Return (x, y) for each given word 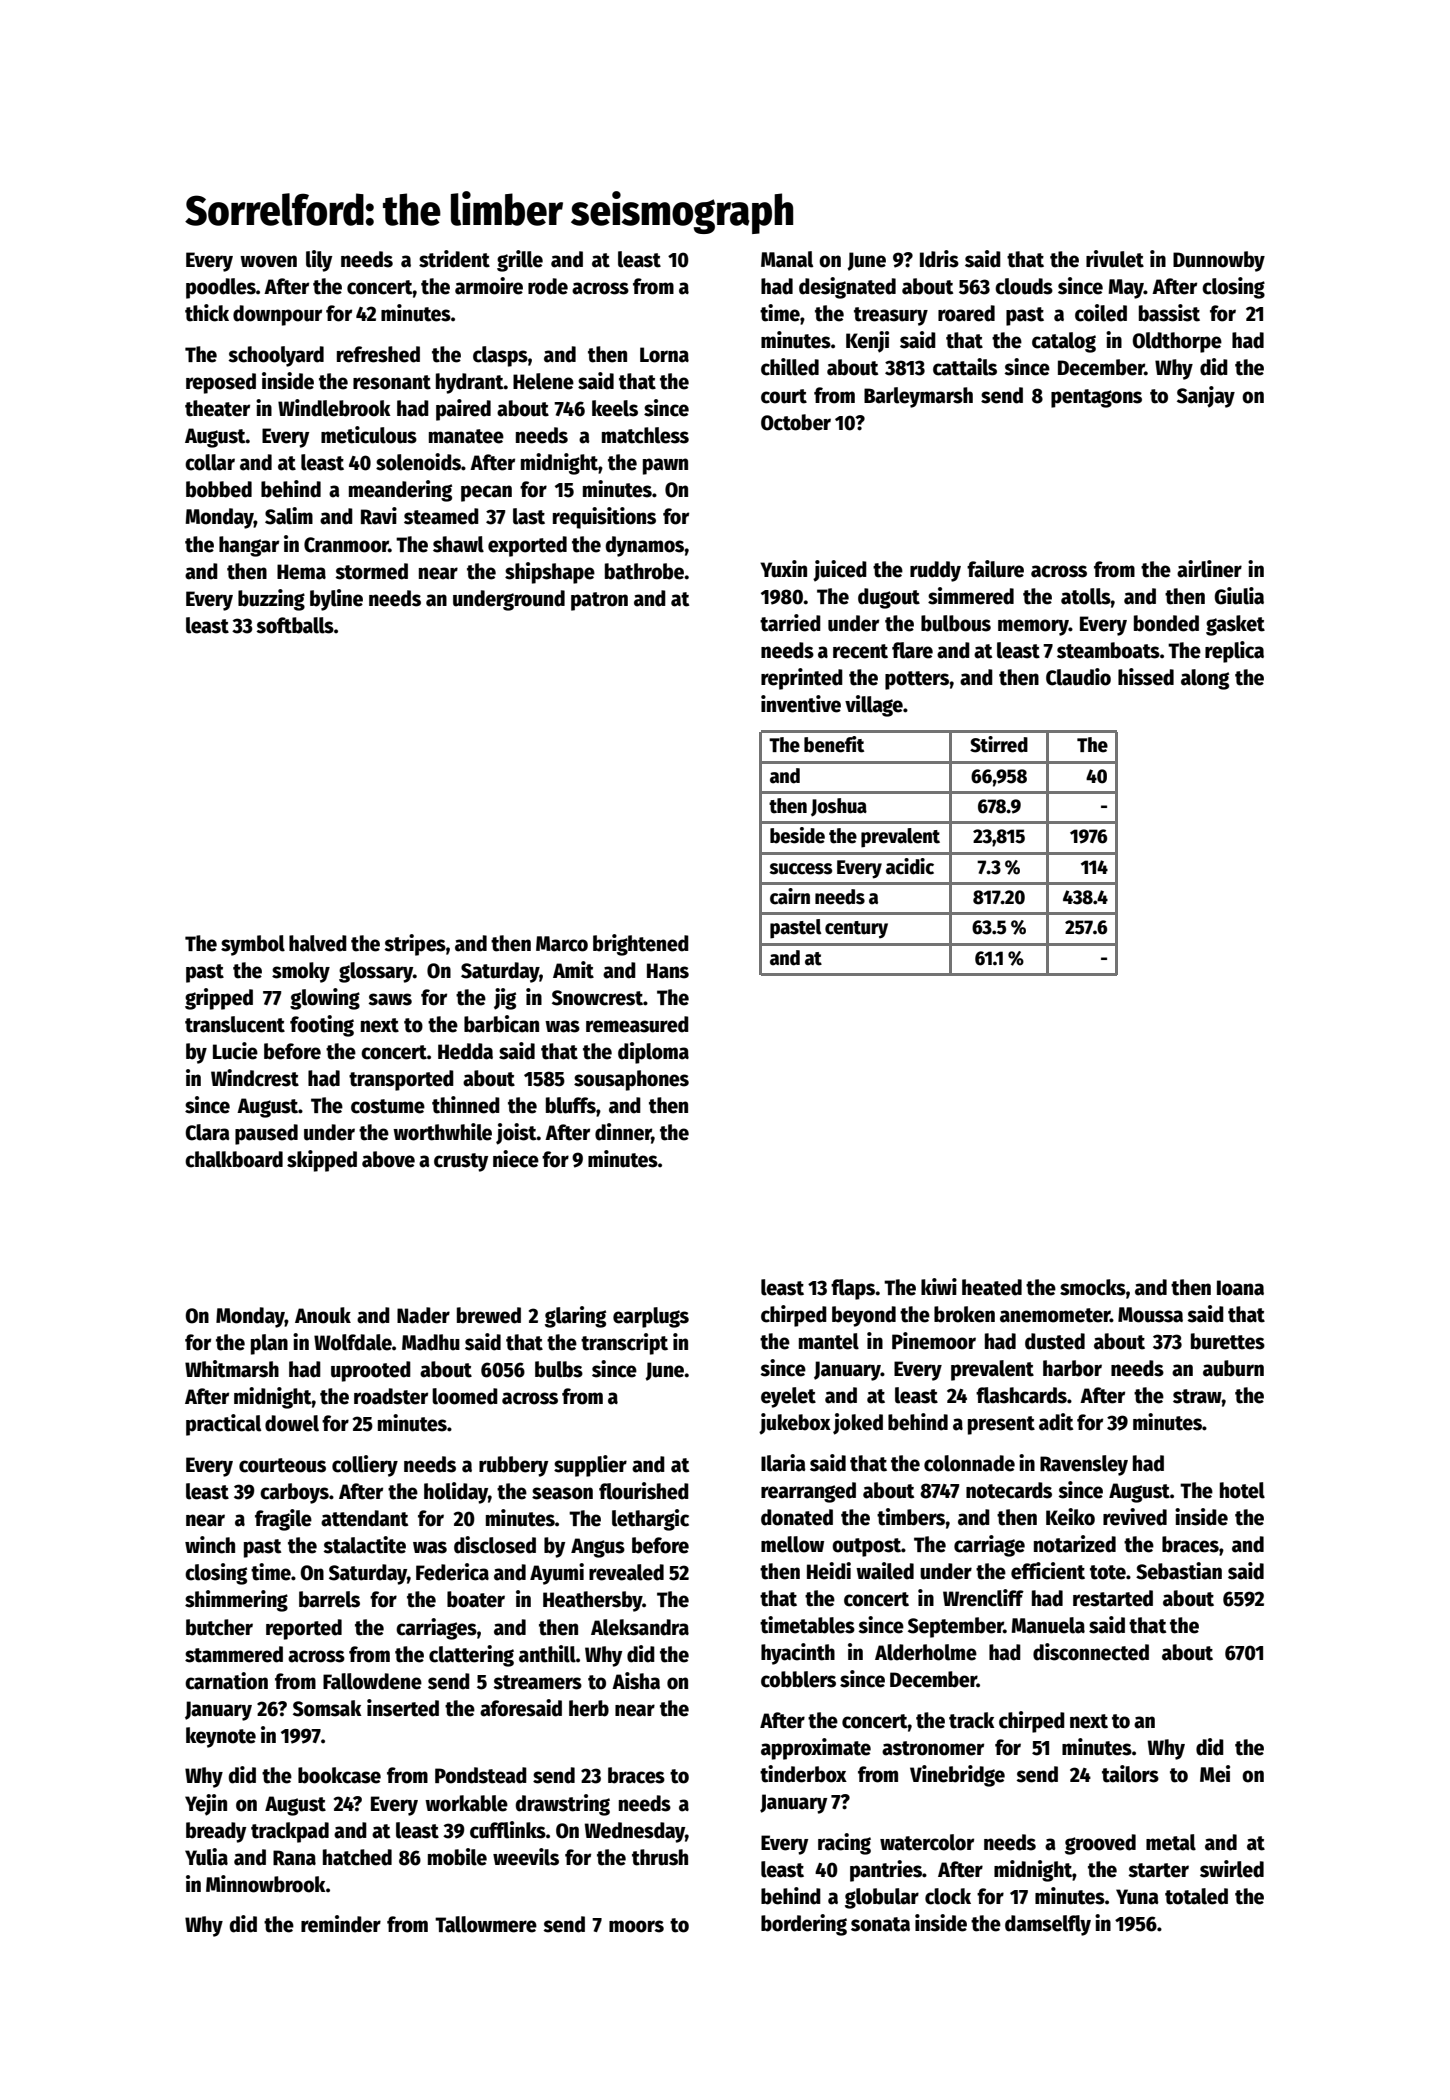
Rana (294, 1858)
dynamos (645, 546)
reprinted (802, 679)
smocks (1093, 1287)
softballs (295, 625)
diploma (653, 1053)
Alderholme (926, 1652)
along (1205, 679)
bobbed (219, 489)
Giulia (1239, 596)
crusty (461, 1162)
